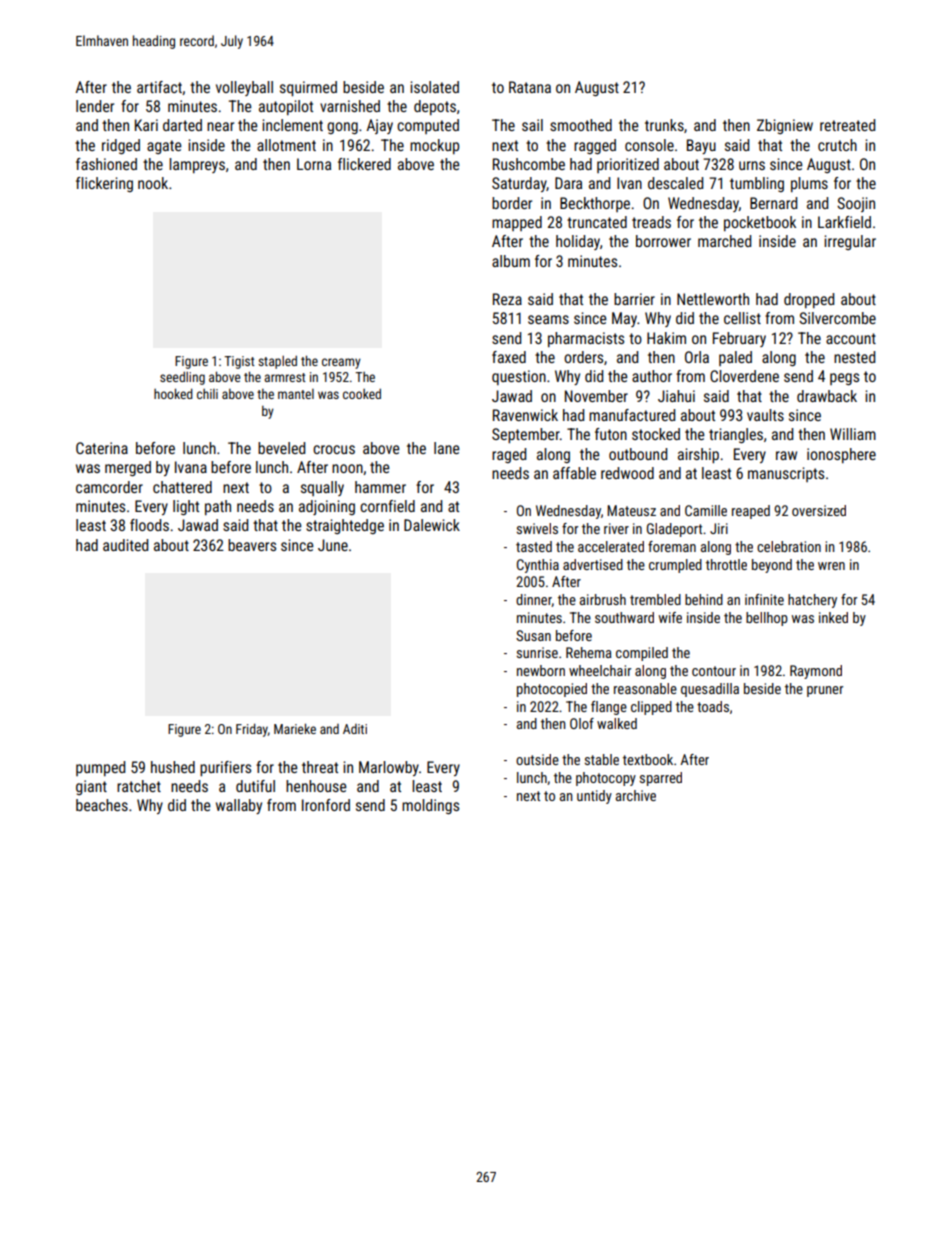 The height and width of the document is (1233, 952). I want to click on behind, so click(704, 599).
